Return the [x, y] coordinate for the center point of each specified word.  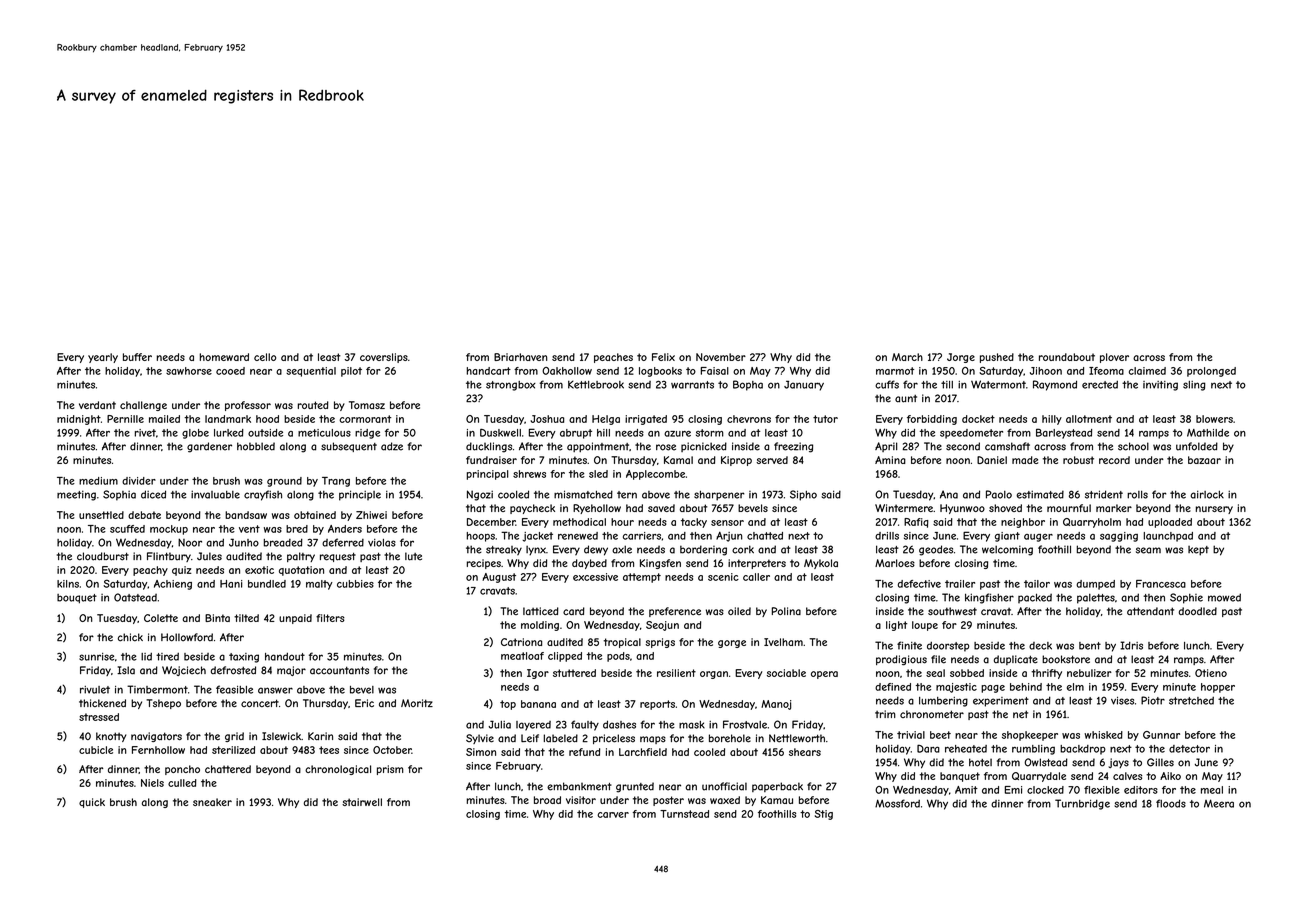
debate [144, 515]
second [963, 446]
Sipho [803, 495]
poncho [182, 770]
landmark [228, 419]
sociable [786, 673]
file [938, 659]
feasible [234, 689]
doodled [1198, 611]
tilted [246, 618]
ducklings [489, 447]
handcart [489, 371]
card [574, 611]
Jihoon [1046, 371]
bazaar [1204, 460]
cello [265, 357]
